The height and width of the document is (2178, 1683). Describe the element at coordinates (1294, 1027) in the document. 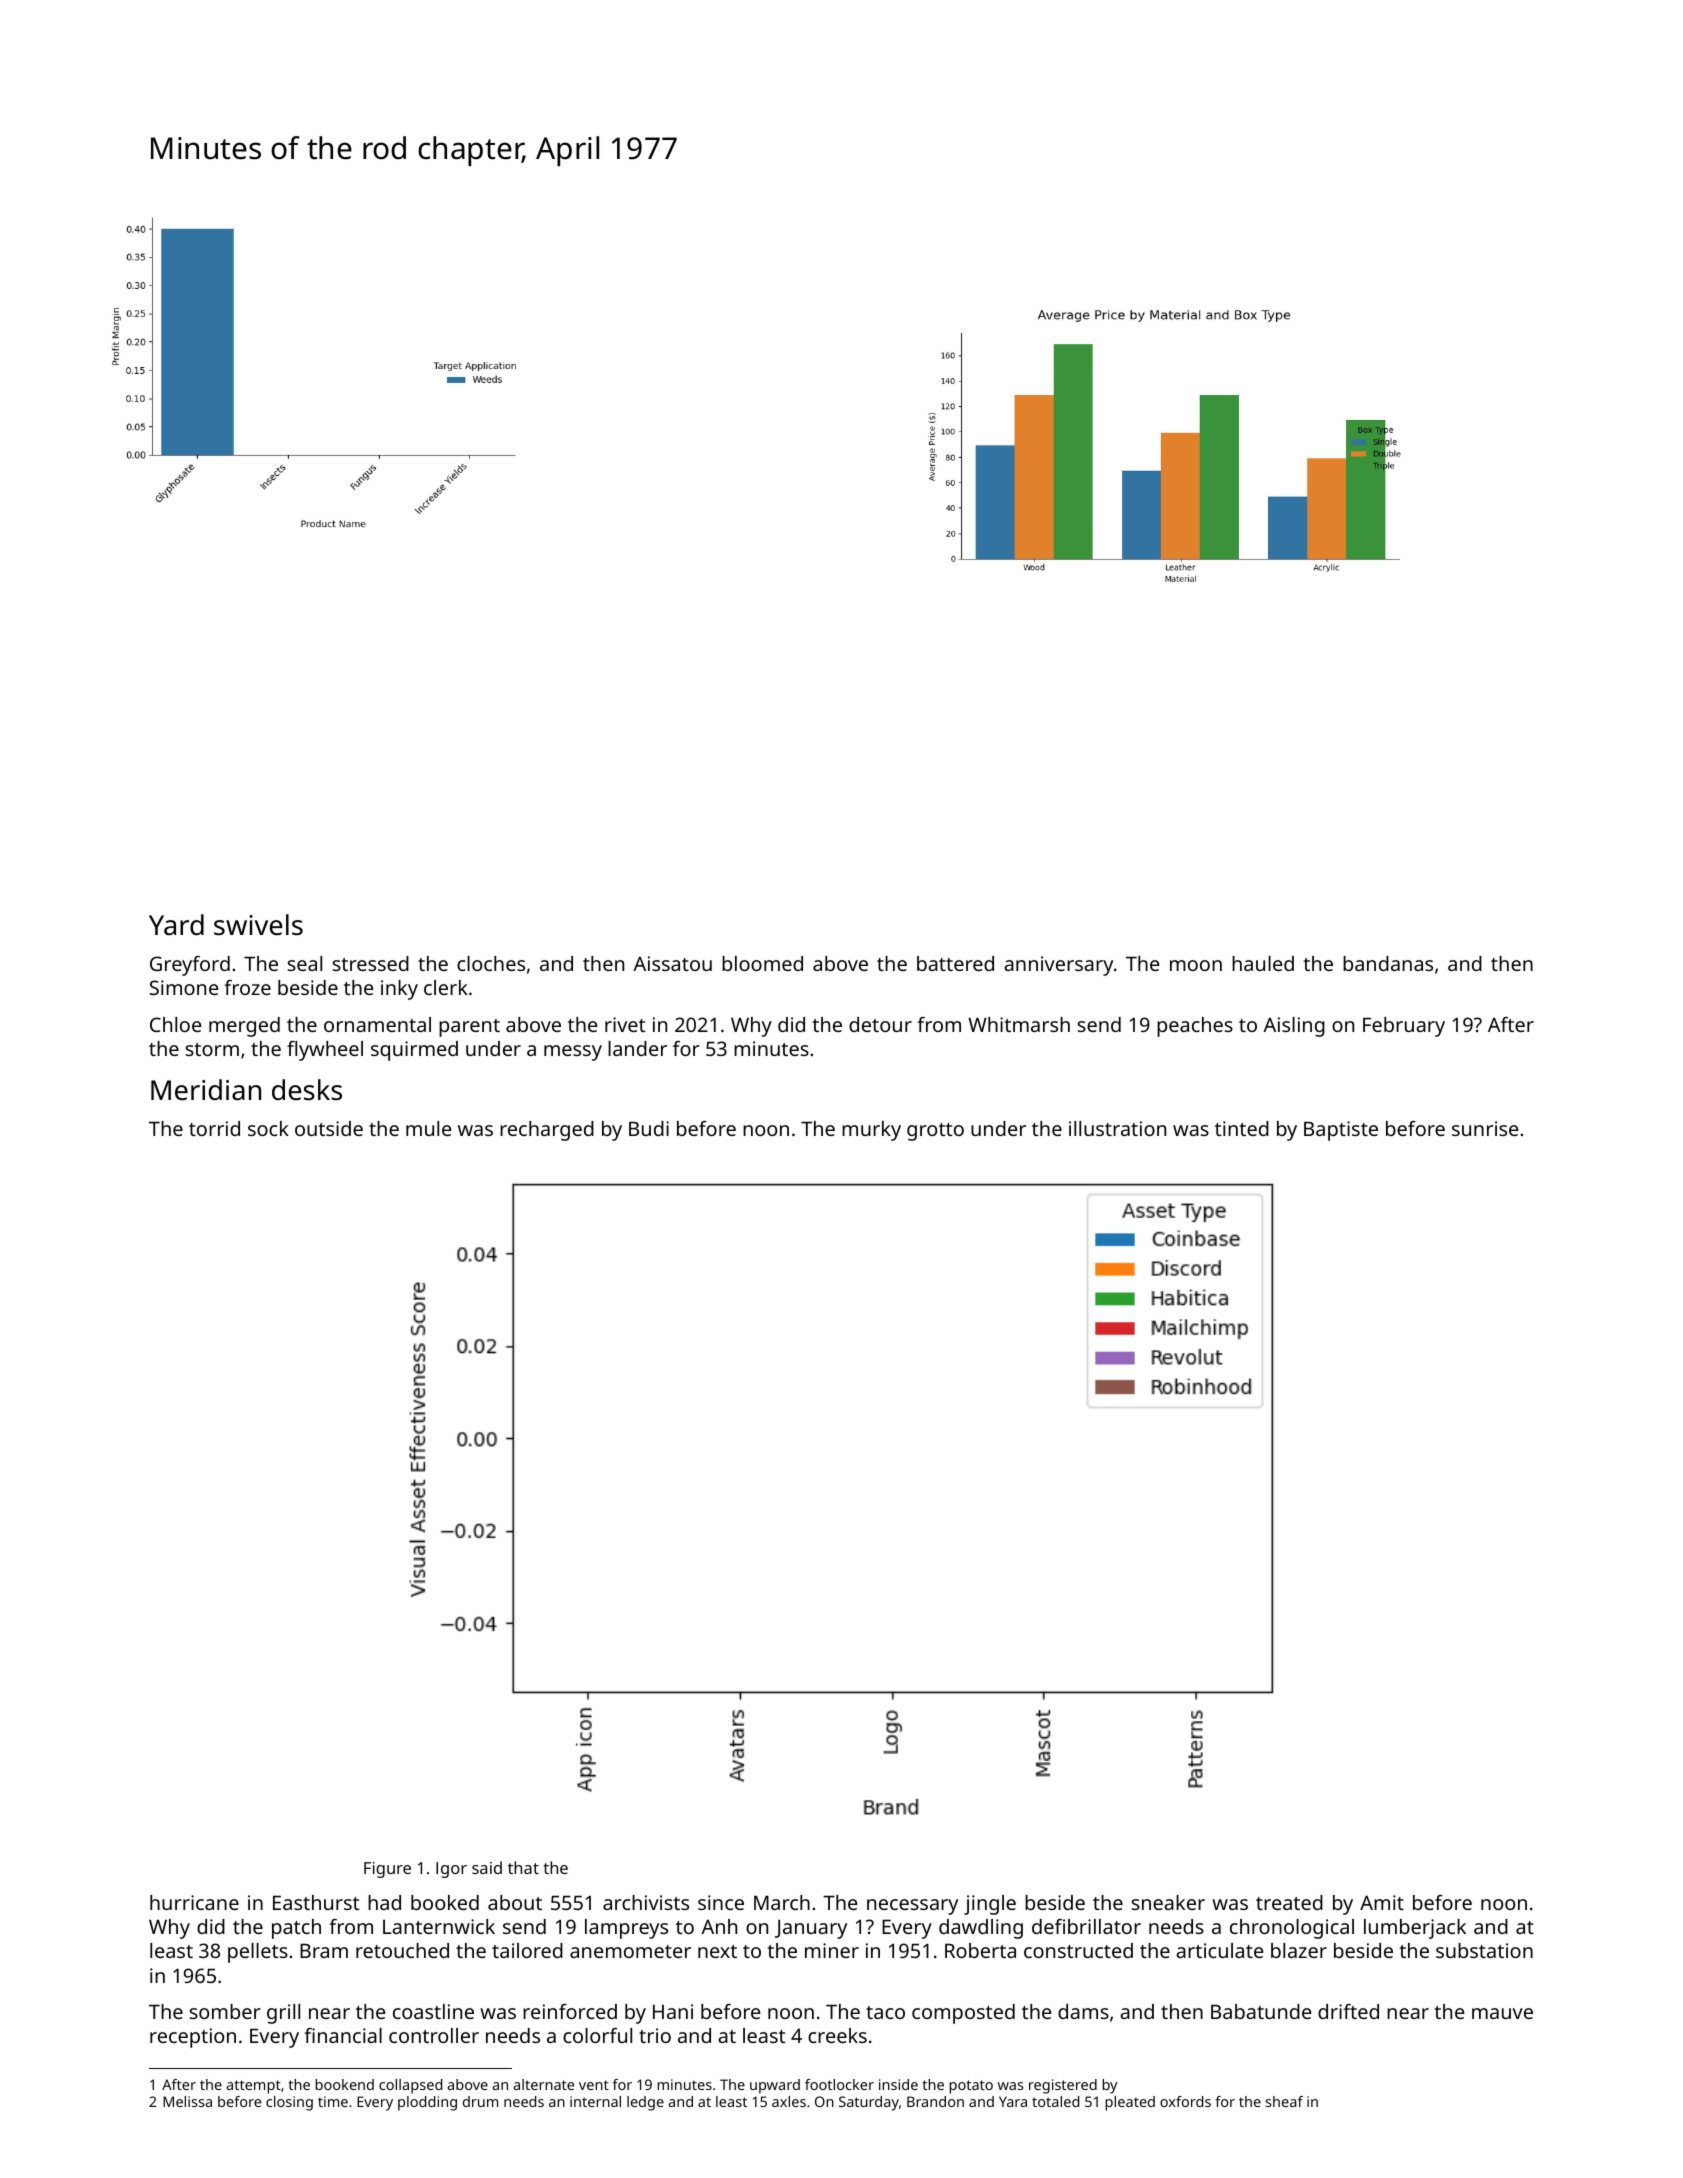

I see `Aisling` at that location.
